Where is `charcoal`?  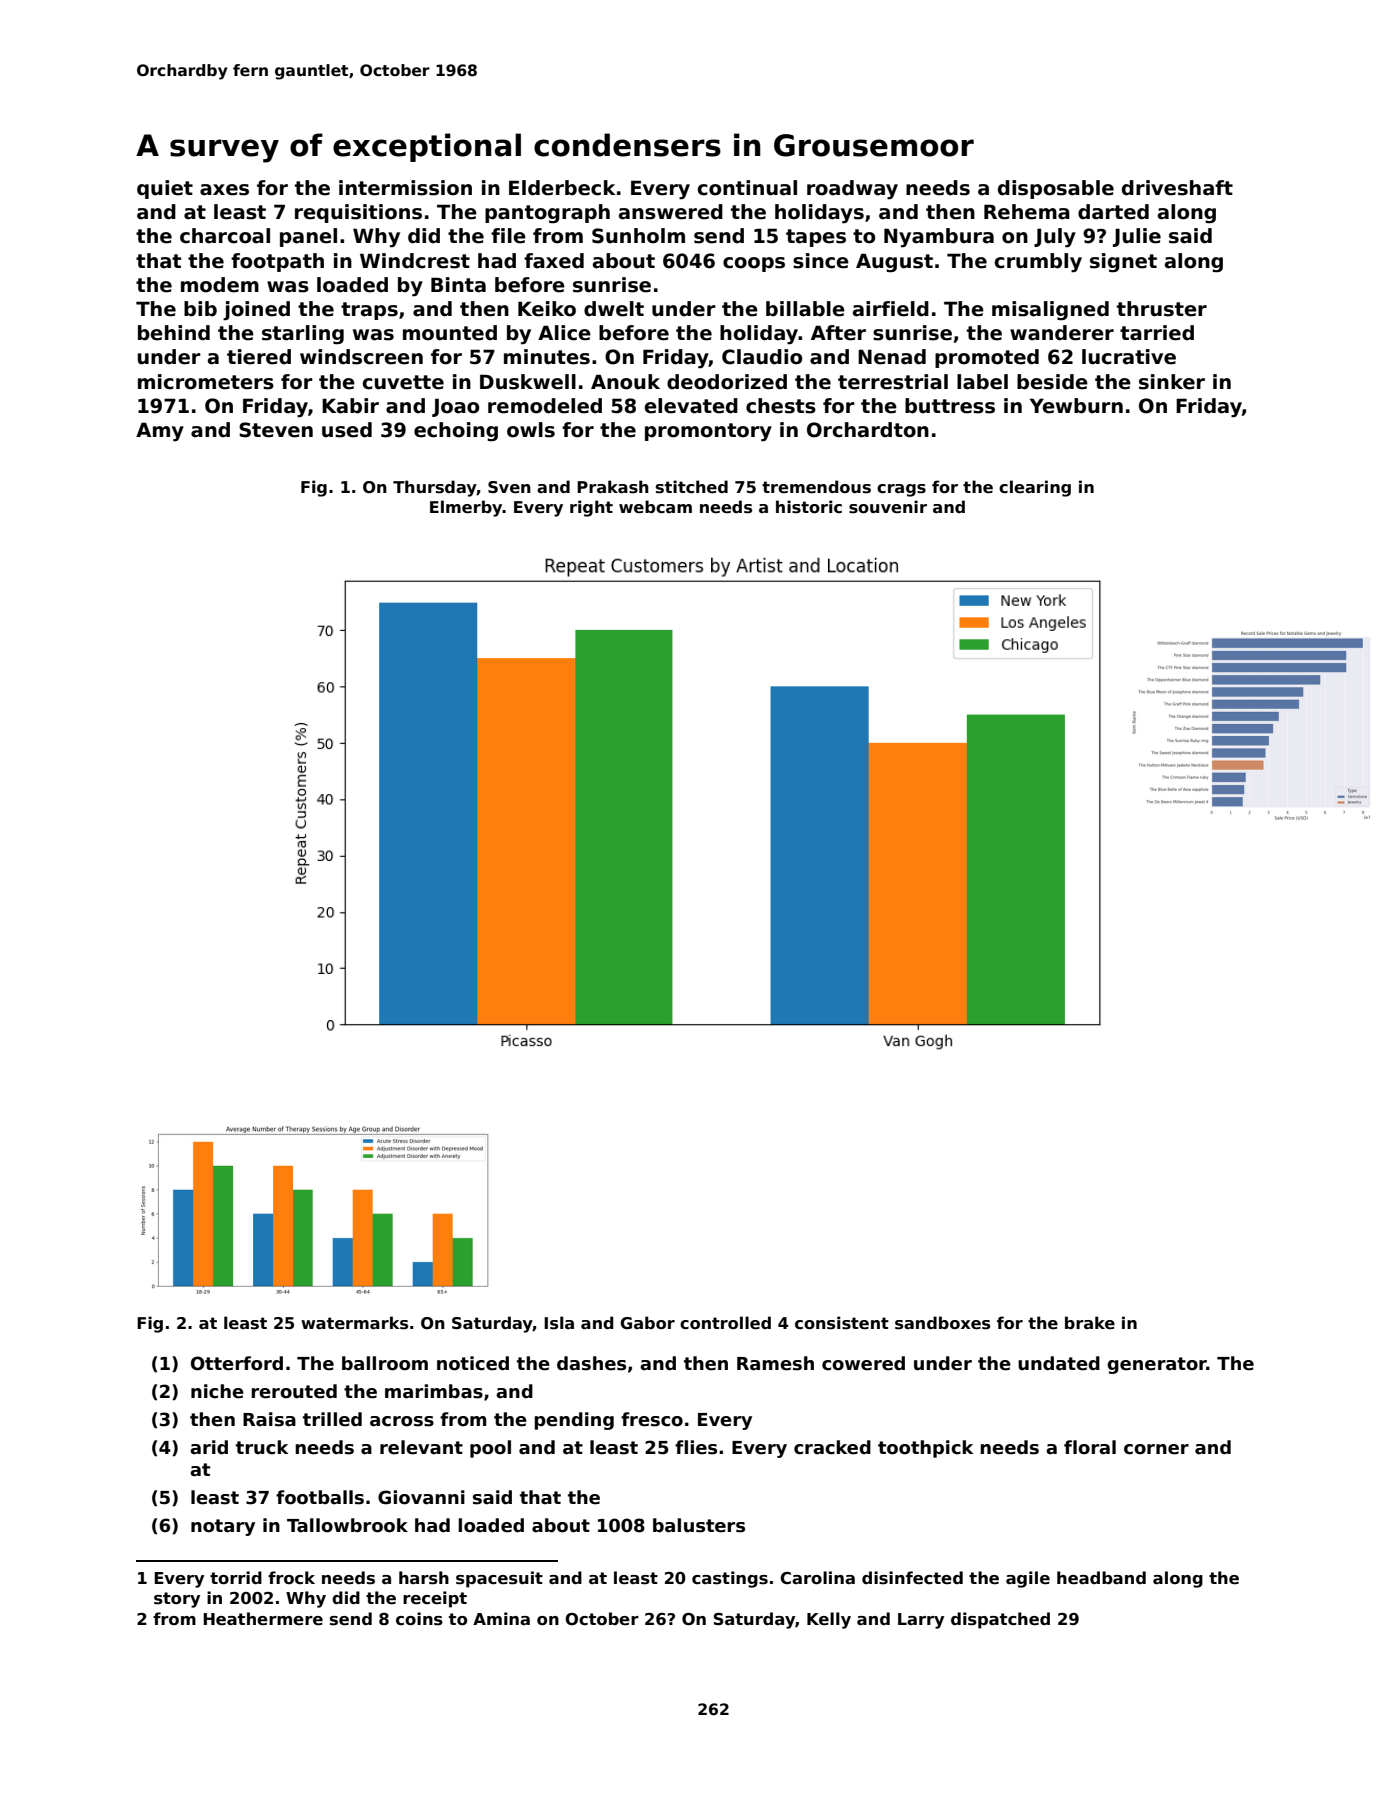 charcoal is located at coordinates (225, 236).
